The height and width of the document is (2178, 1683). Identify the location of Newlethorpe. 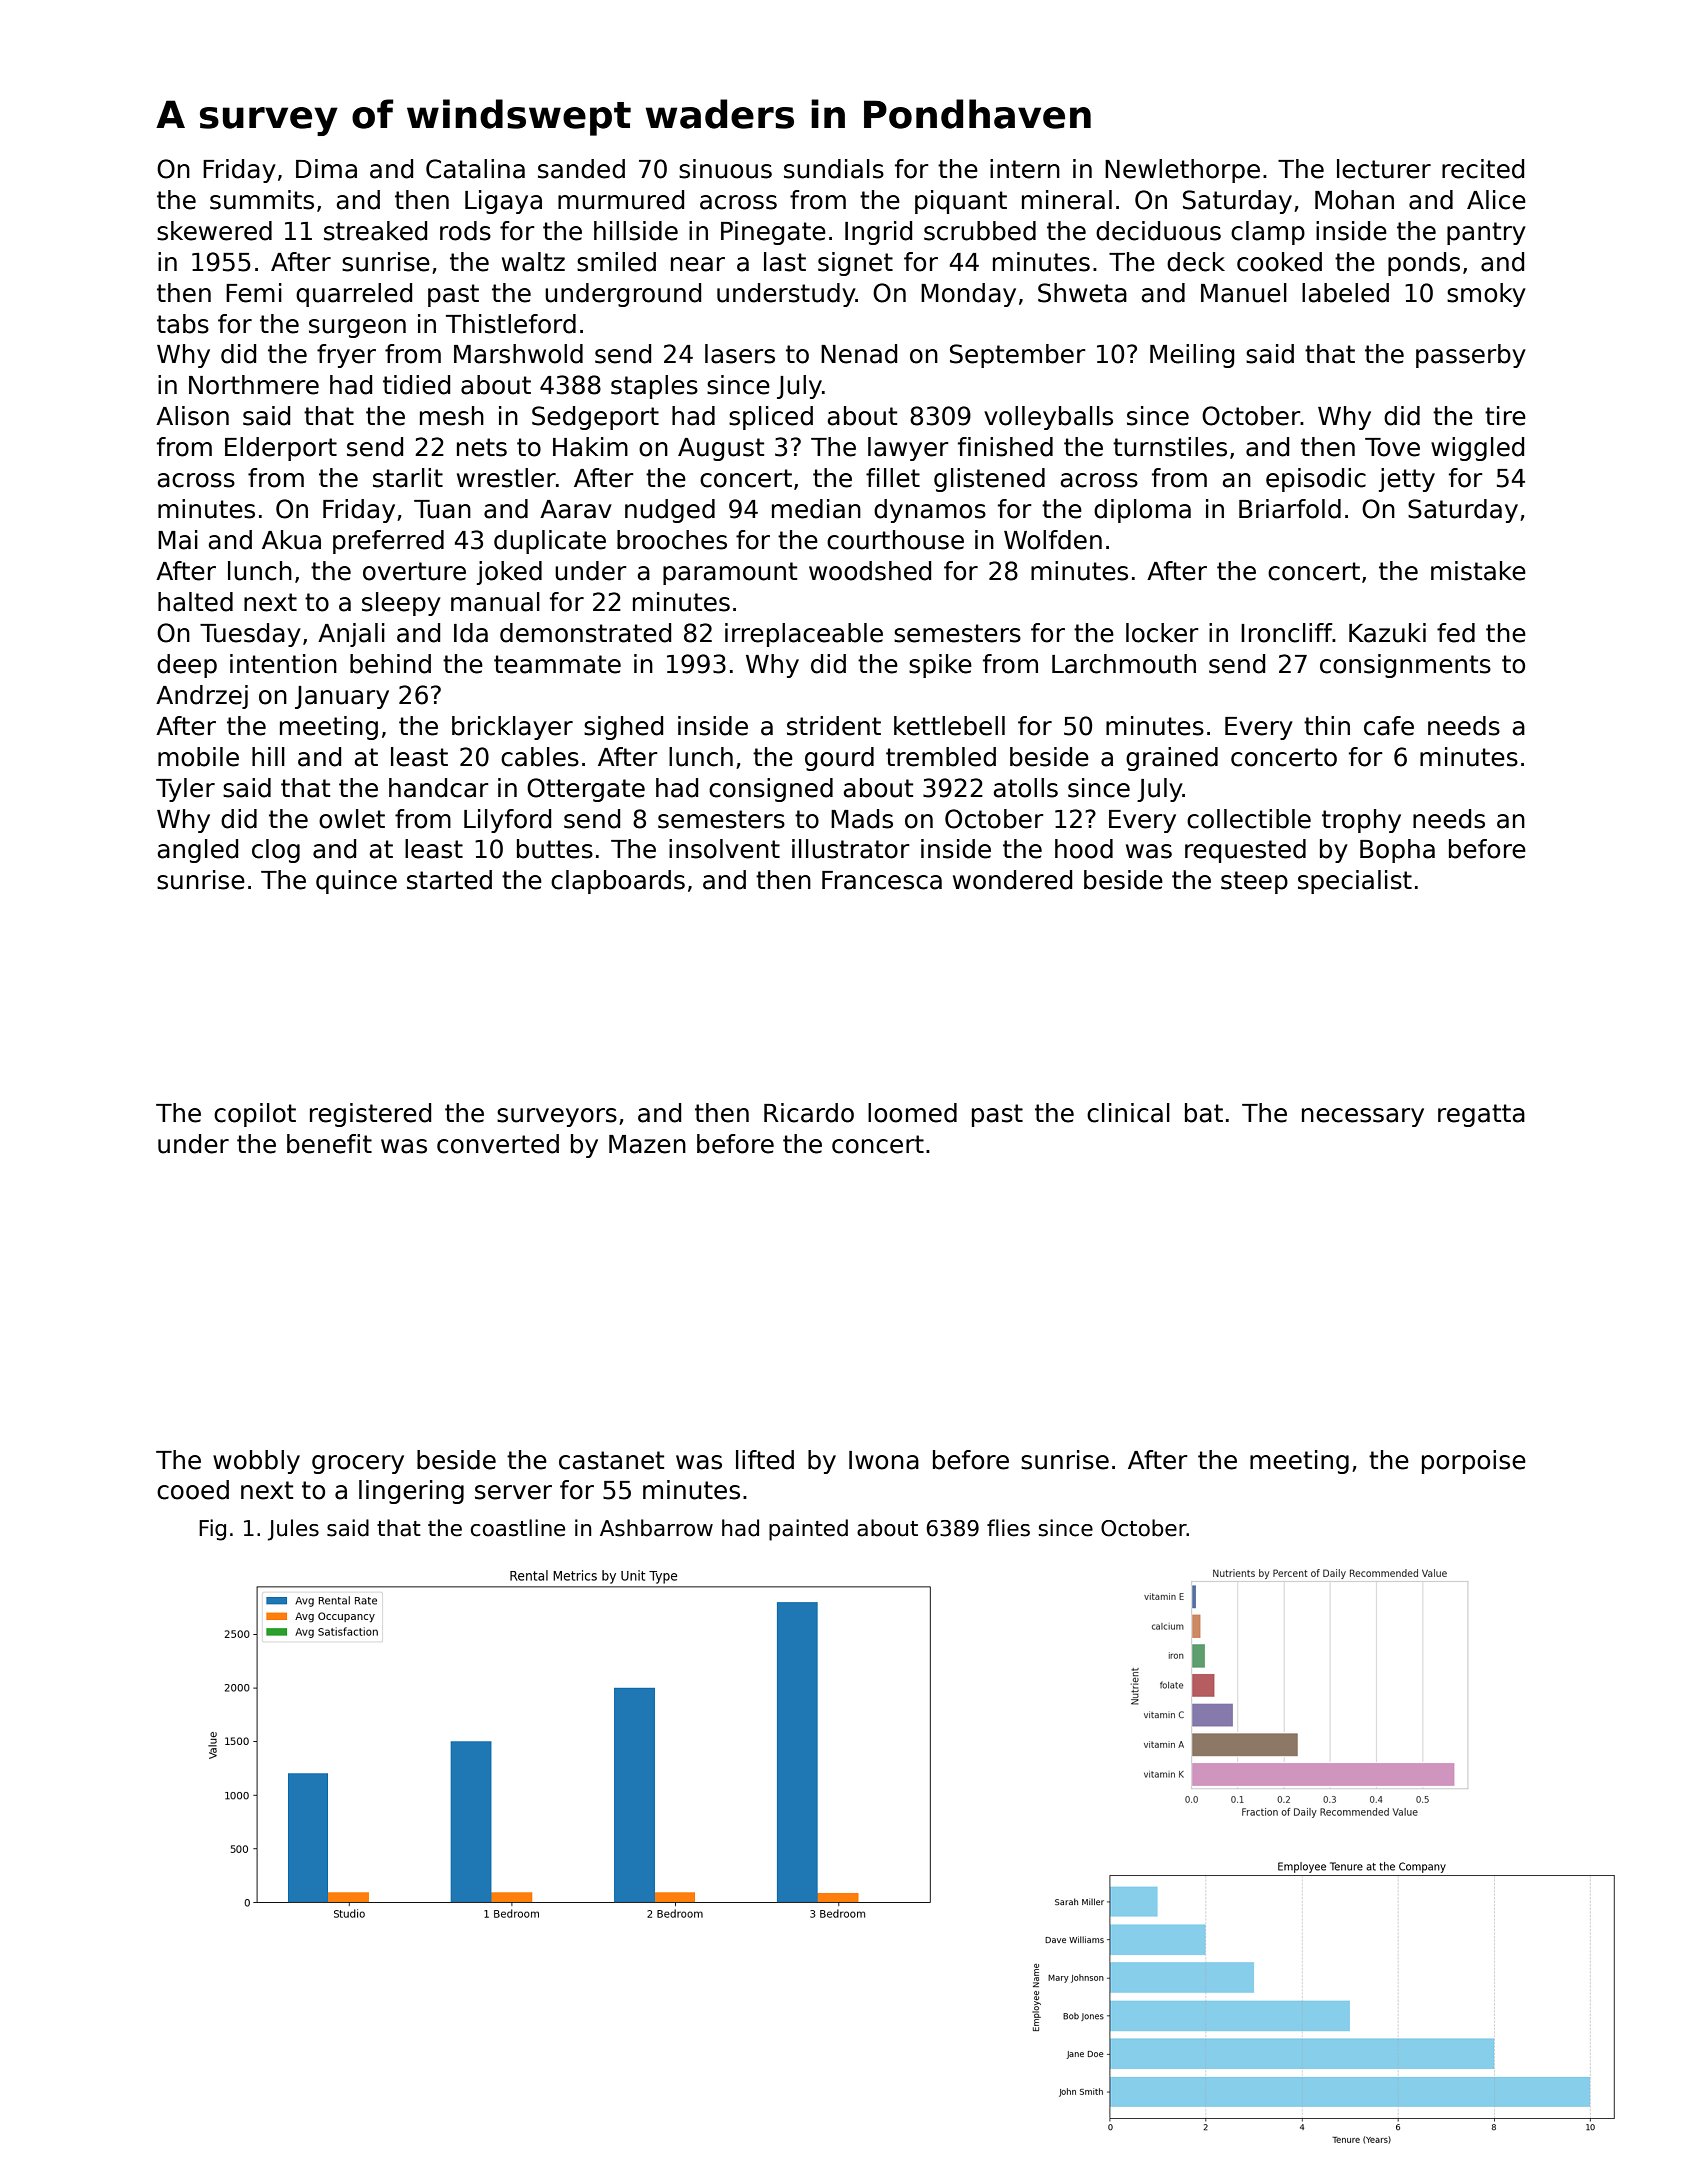
(1182, 171).
